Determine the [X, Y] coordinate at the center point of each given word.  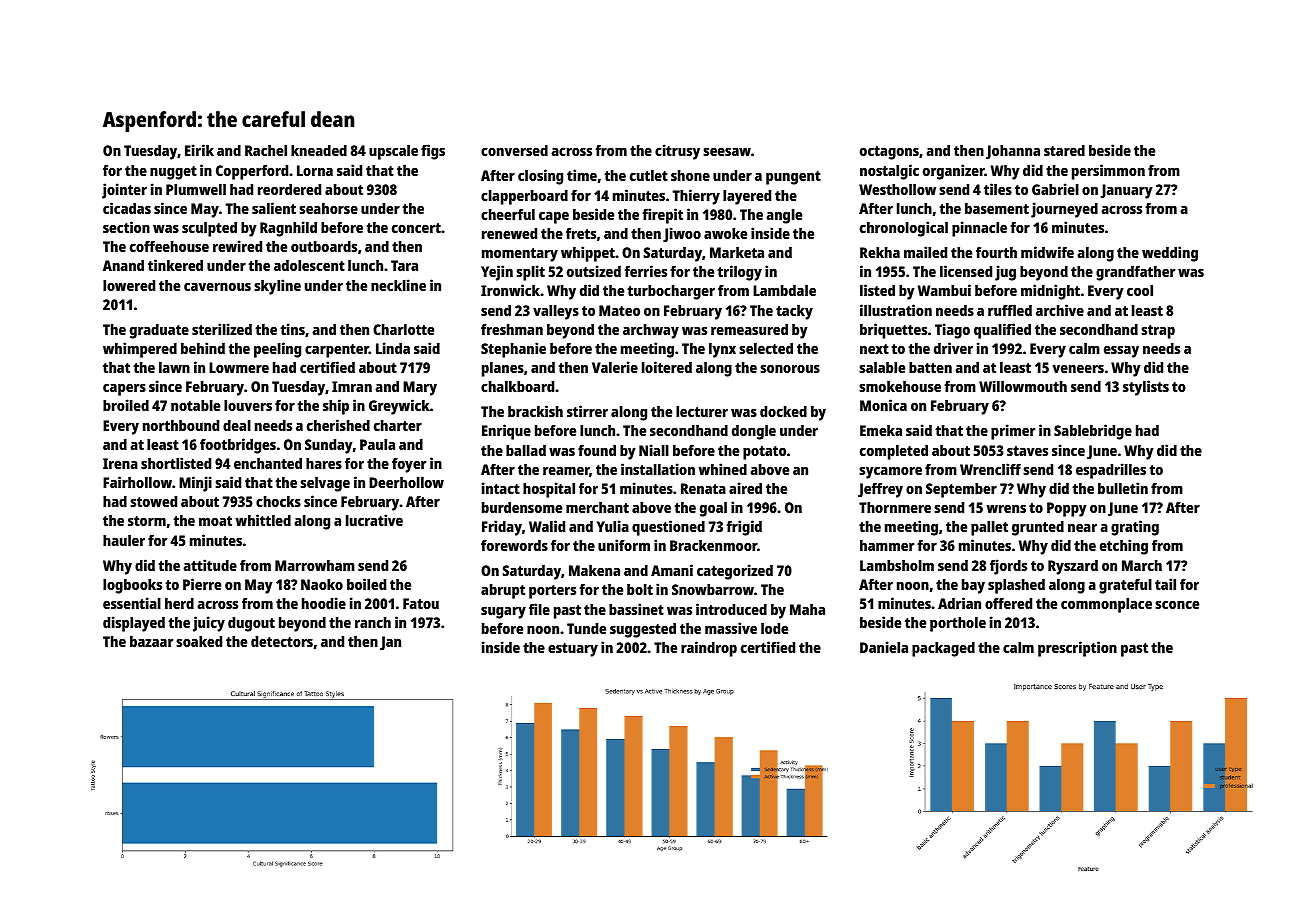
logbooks [132, 586]
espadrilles [1111, 471]
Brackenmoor [713, 545]
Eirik [199, 150]
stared [1064, 150]
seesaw [727, 151]
